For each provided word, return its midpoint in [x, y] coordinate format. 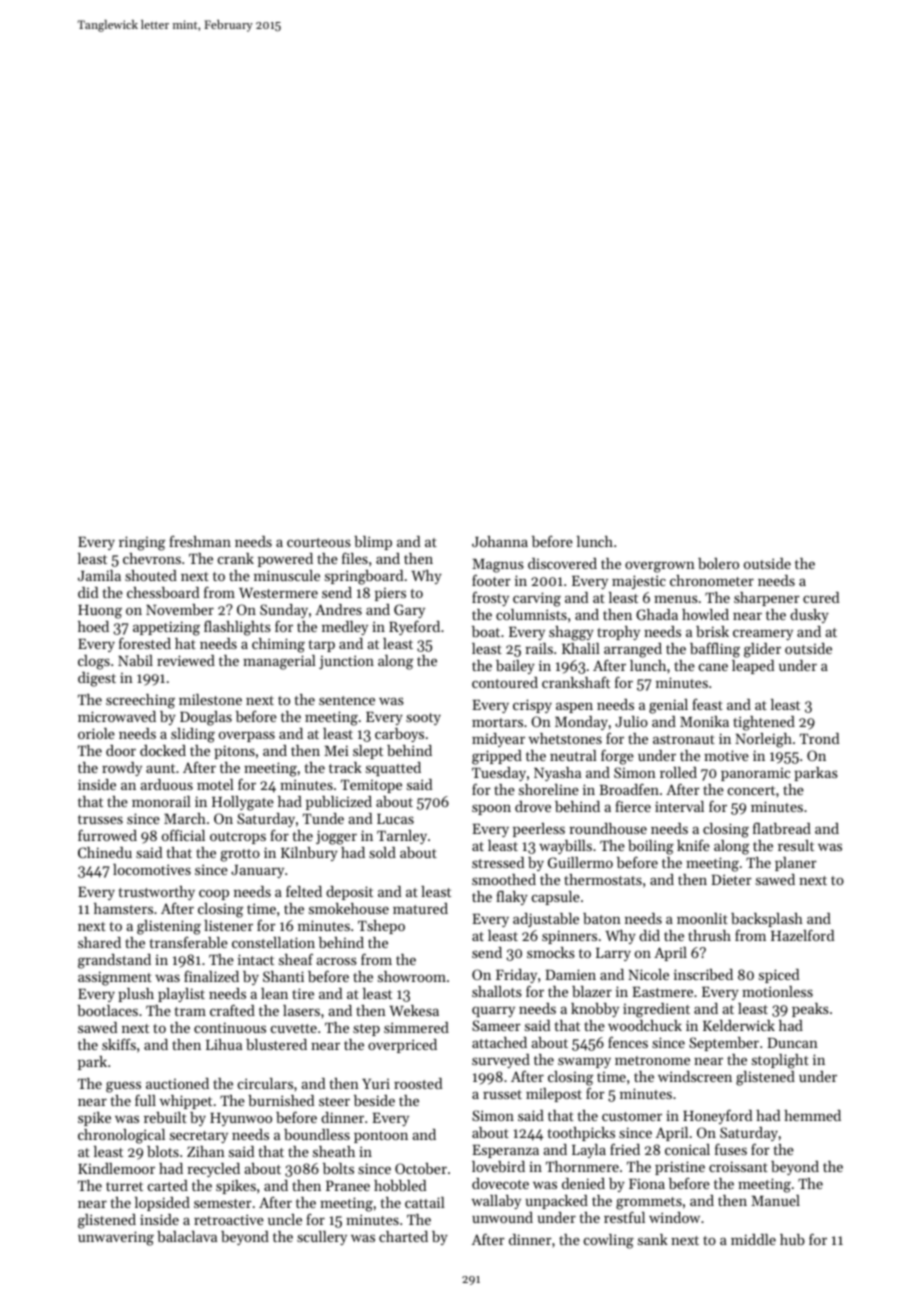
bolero [718, 563]
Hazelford [802, 935]
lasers [301, 1010]
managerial [279, 662]
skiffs [119, 1044]
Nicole [648, 974]
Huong [100, 612]
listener [228, 925]
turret [124, 1186]
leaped [753, 667]
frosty [490, 598]
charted [403, 1236]
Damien [570, 974]
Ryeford [414, 627]
